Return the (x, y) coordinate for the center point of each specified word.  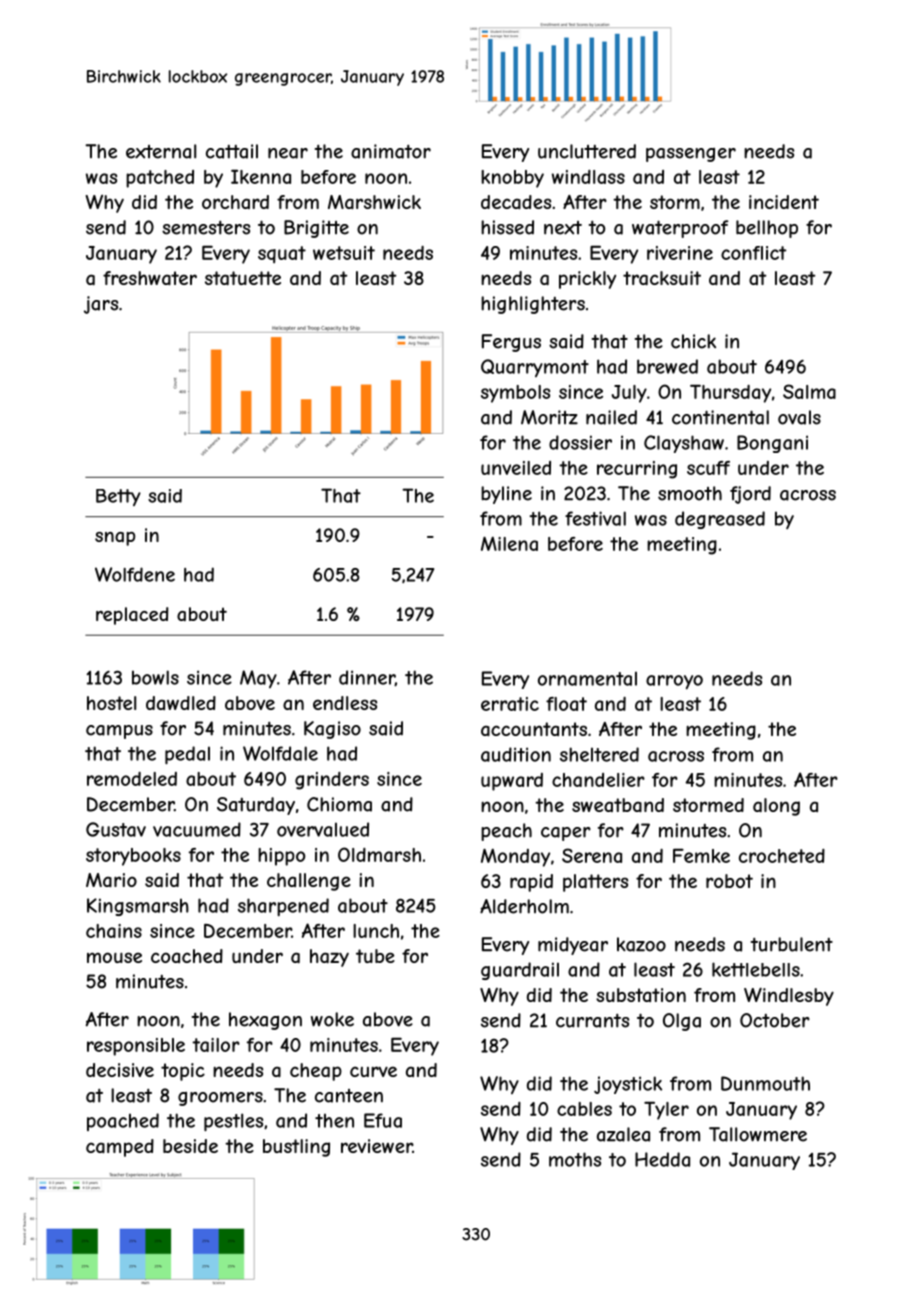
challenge (309, 882)
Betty (118, 497)
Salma (809, 391)
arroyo (674, 682)
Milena (509, 543)
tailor (216, 1045)
